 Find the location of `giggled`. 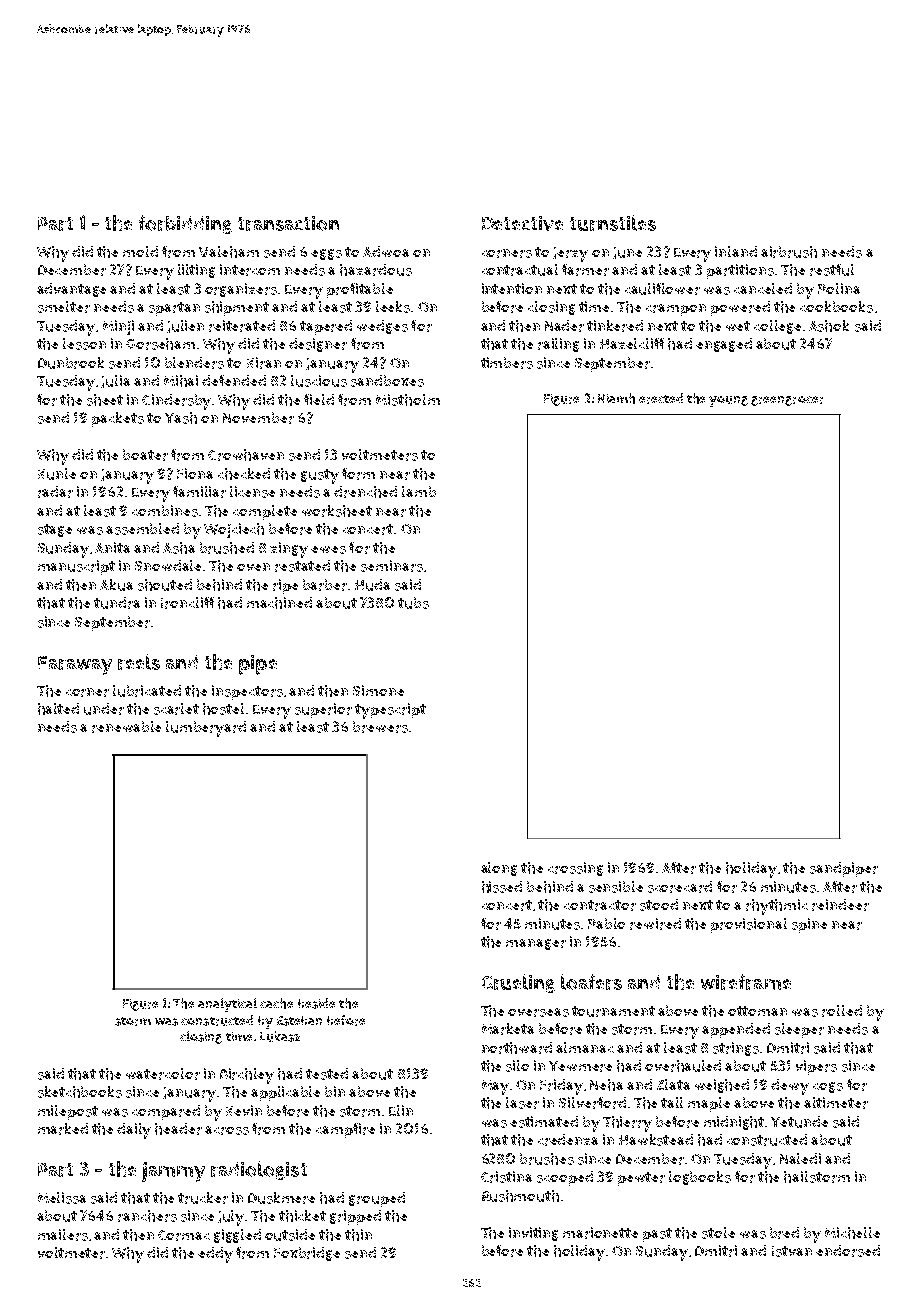

giggled is located at coordinates (237, 1236).
